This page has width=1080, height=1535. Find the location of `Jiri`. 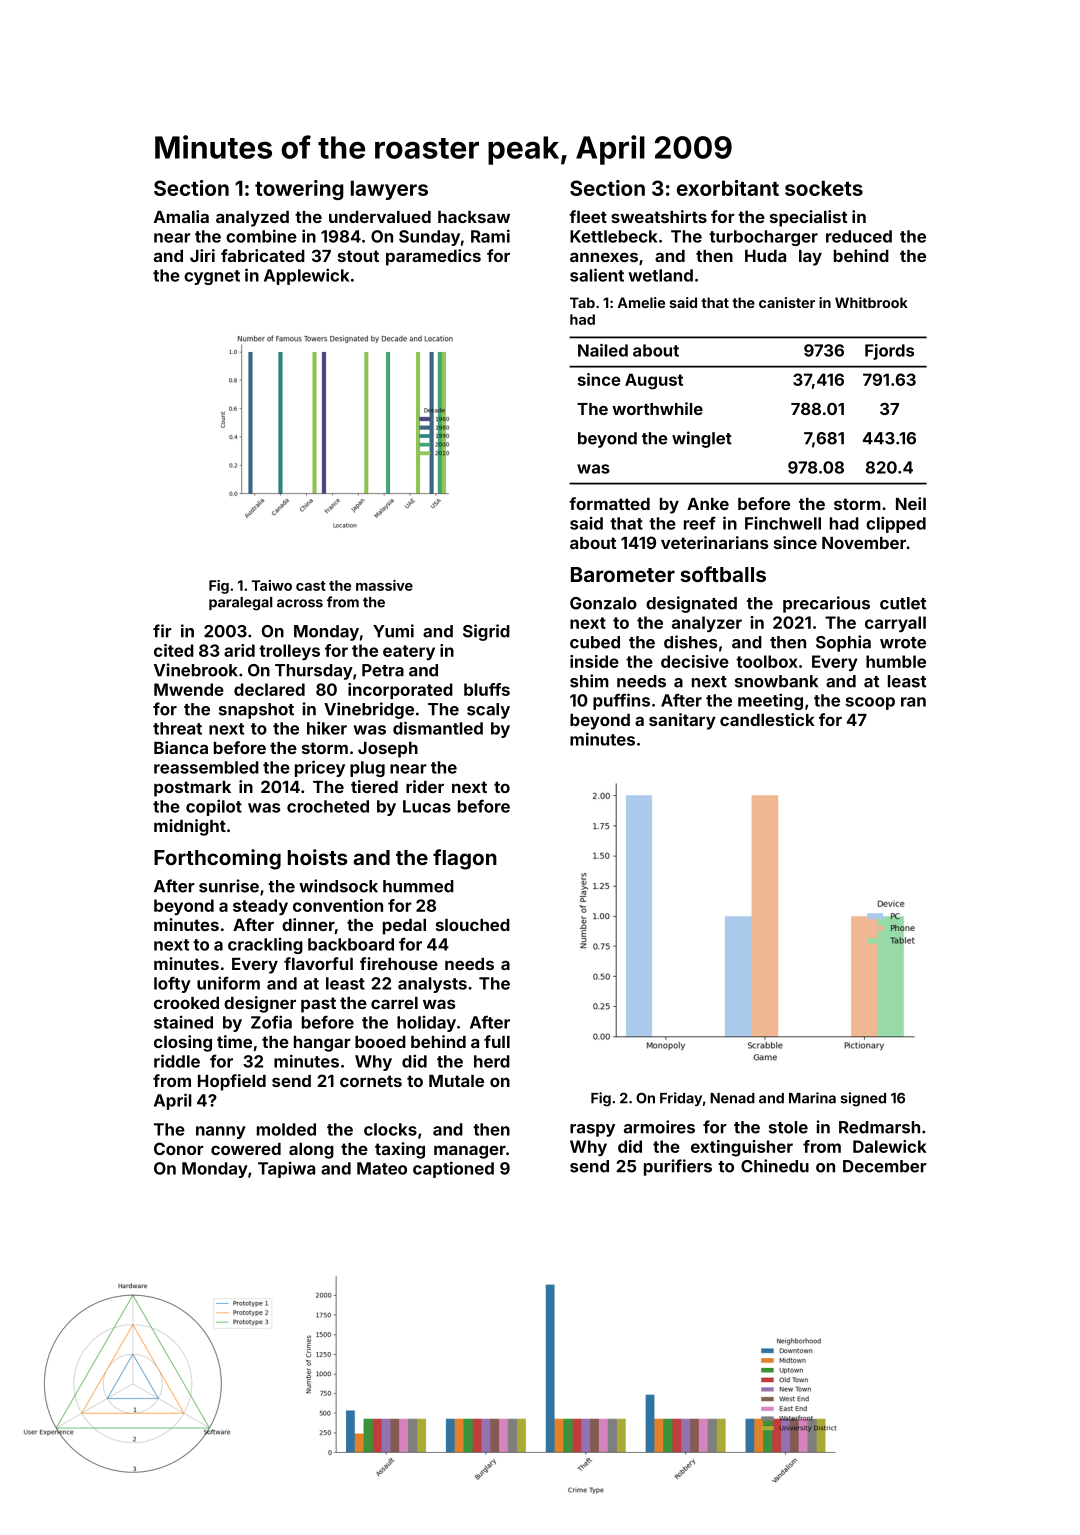

Jiri is located at coordinates (202, 255).
